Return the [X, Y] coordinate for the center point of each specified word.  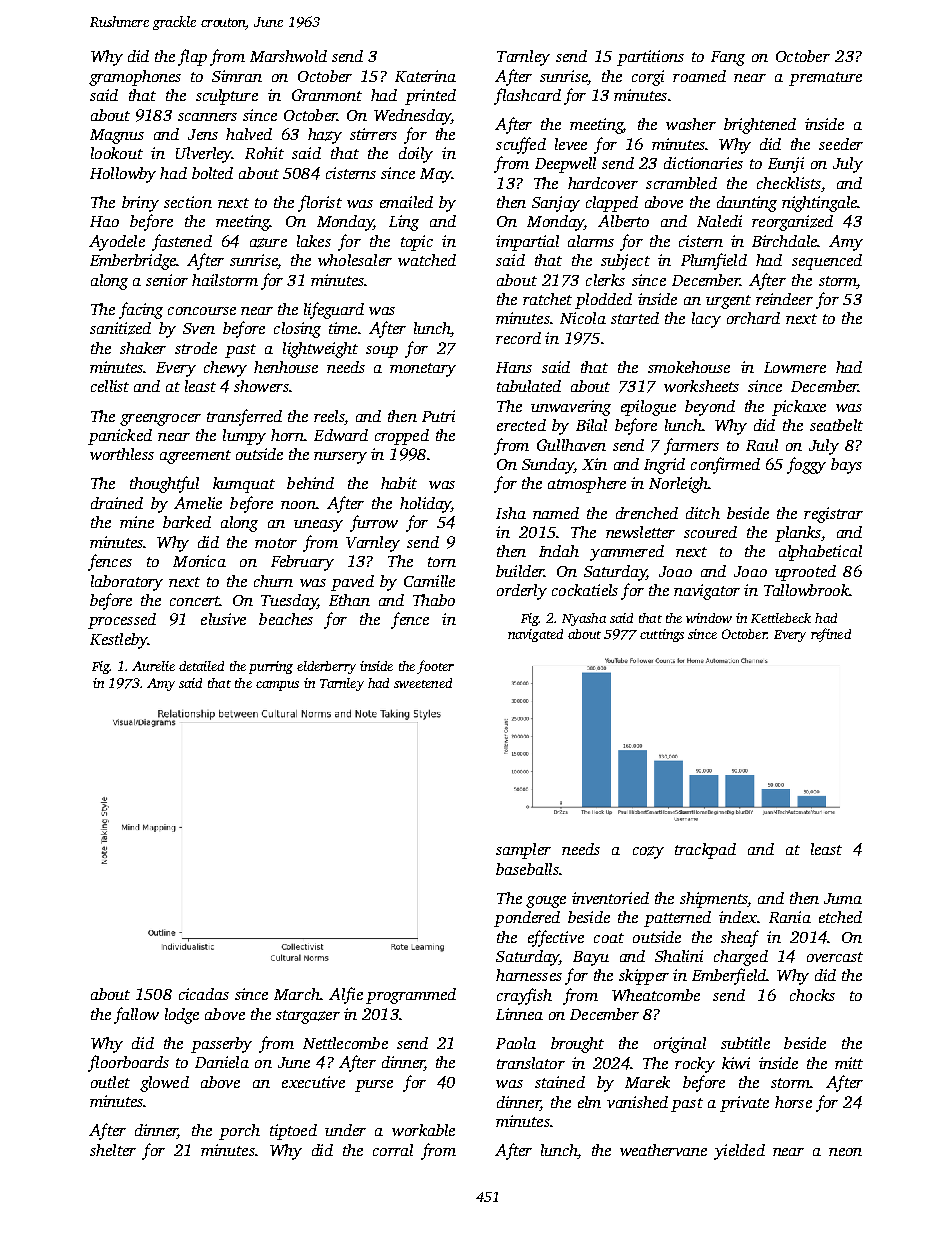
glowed [164, 1084]
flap [192, 57]
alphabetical [820, 553]
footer [435, 667]
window [709, 618]
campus [277, 686]
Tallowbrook [806, 590]
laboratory [127, 583]
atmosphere [587, 485]
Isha [511, 513]
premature [825, 79]
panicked [120, 437]
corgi [648, 78]
